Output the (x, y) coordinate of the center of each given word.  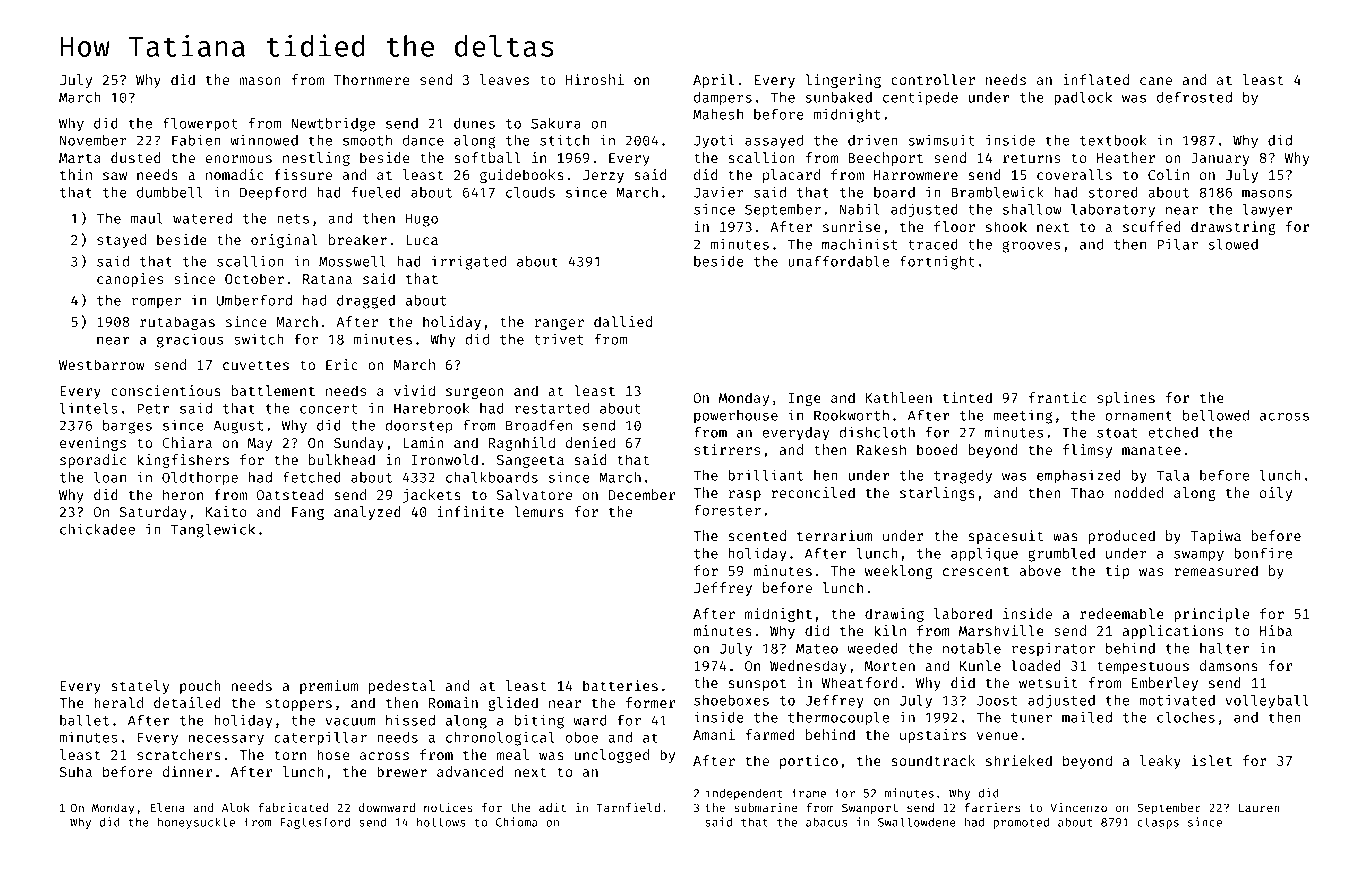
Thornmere (372, 79)
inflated (1096, 79)
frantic (1057, 397)
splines (1126, 399)
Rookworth (851, 415)
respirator (1053, 649)
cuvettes (256, 365)
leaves (504, 79)
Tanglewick (213, 530)
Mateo (817, 648)
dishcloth (877, 432)
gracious (190, 340)
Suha (76, 771)
